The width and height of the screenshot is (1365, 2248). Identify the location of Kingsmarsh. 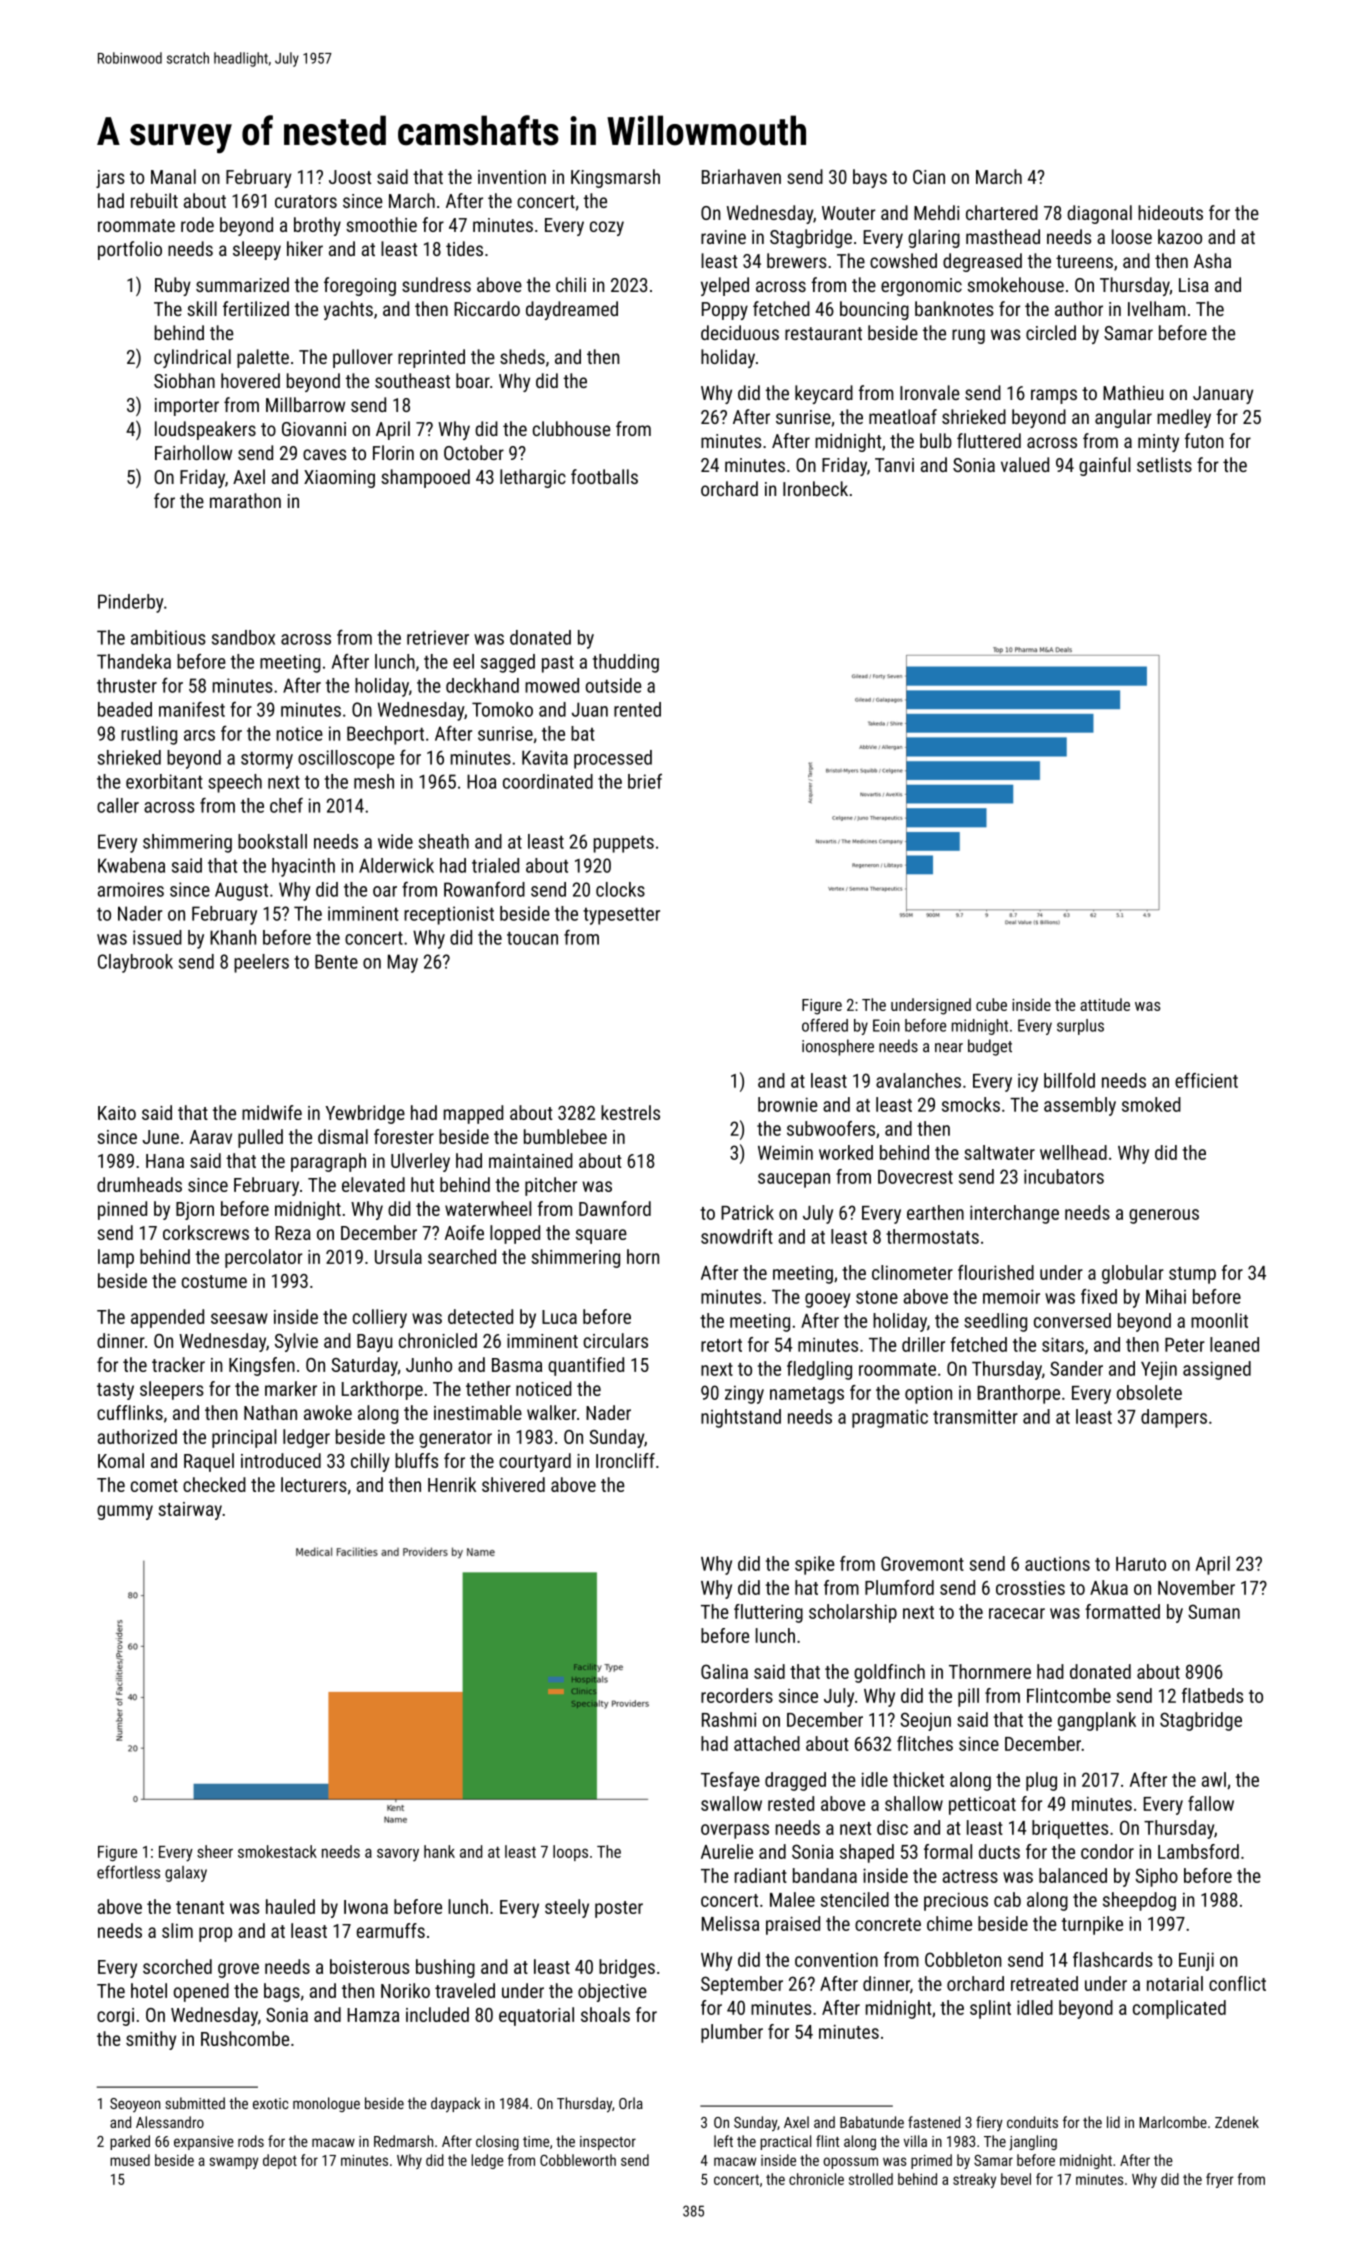
(615, 178).
